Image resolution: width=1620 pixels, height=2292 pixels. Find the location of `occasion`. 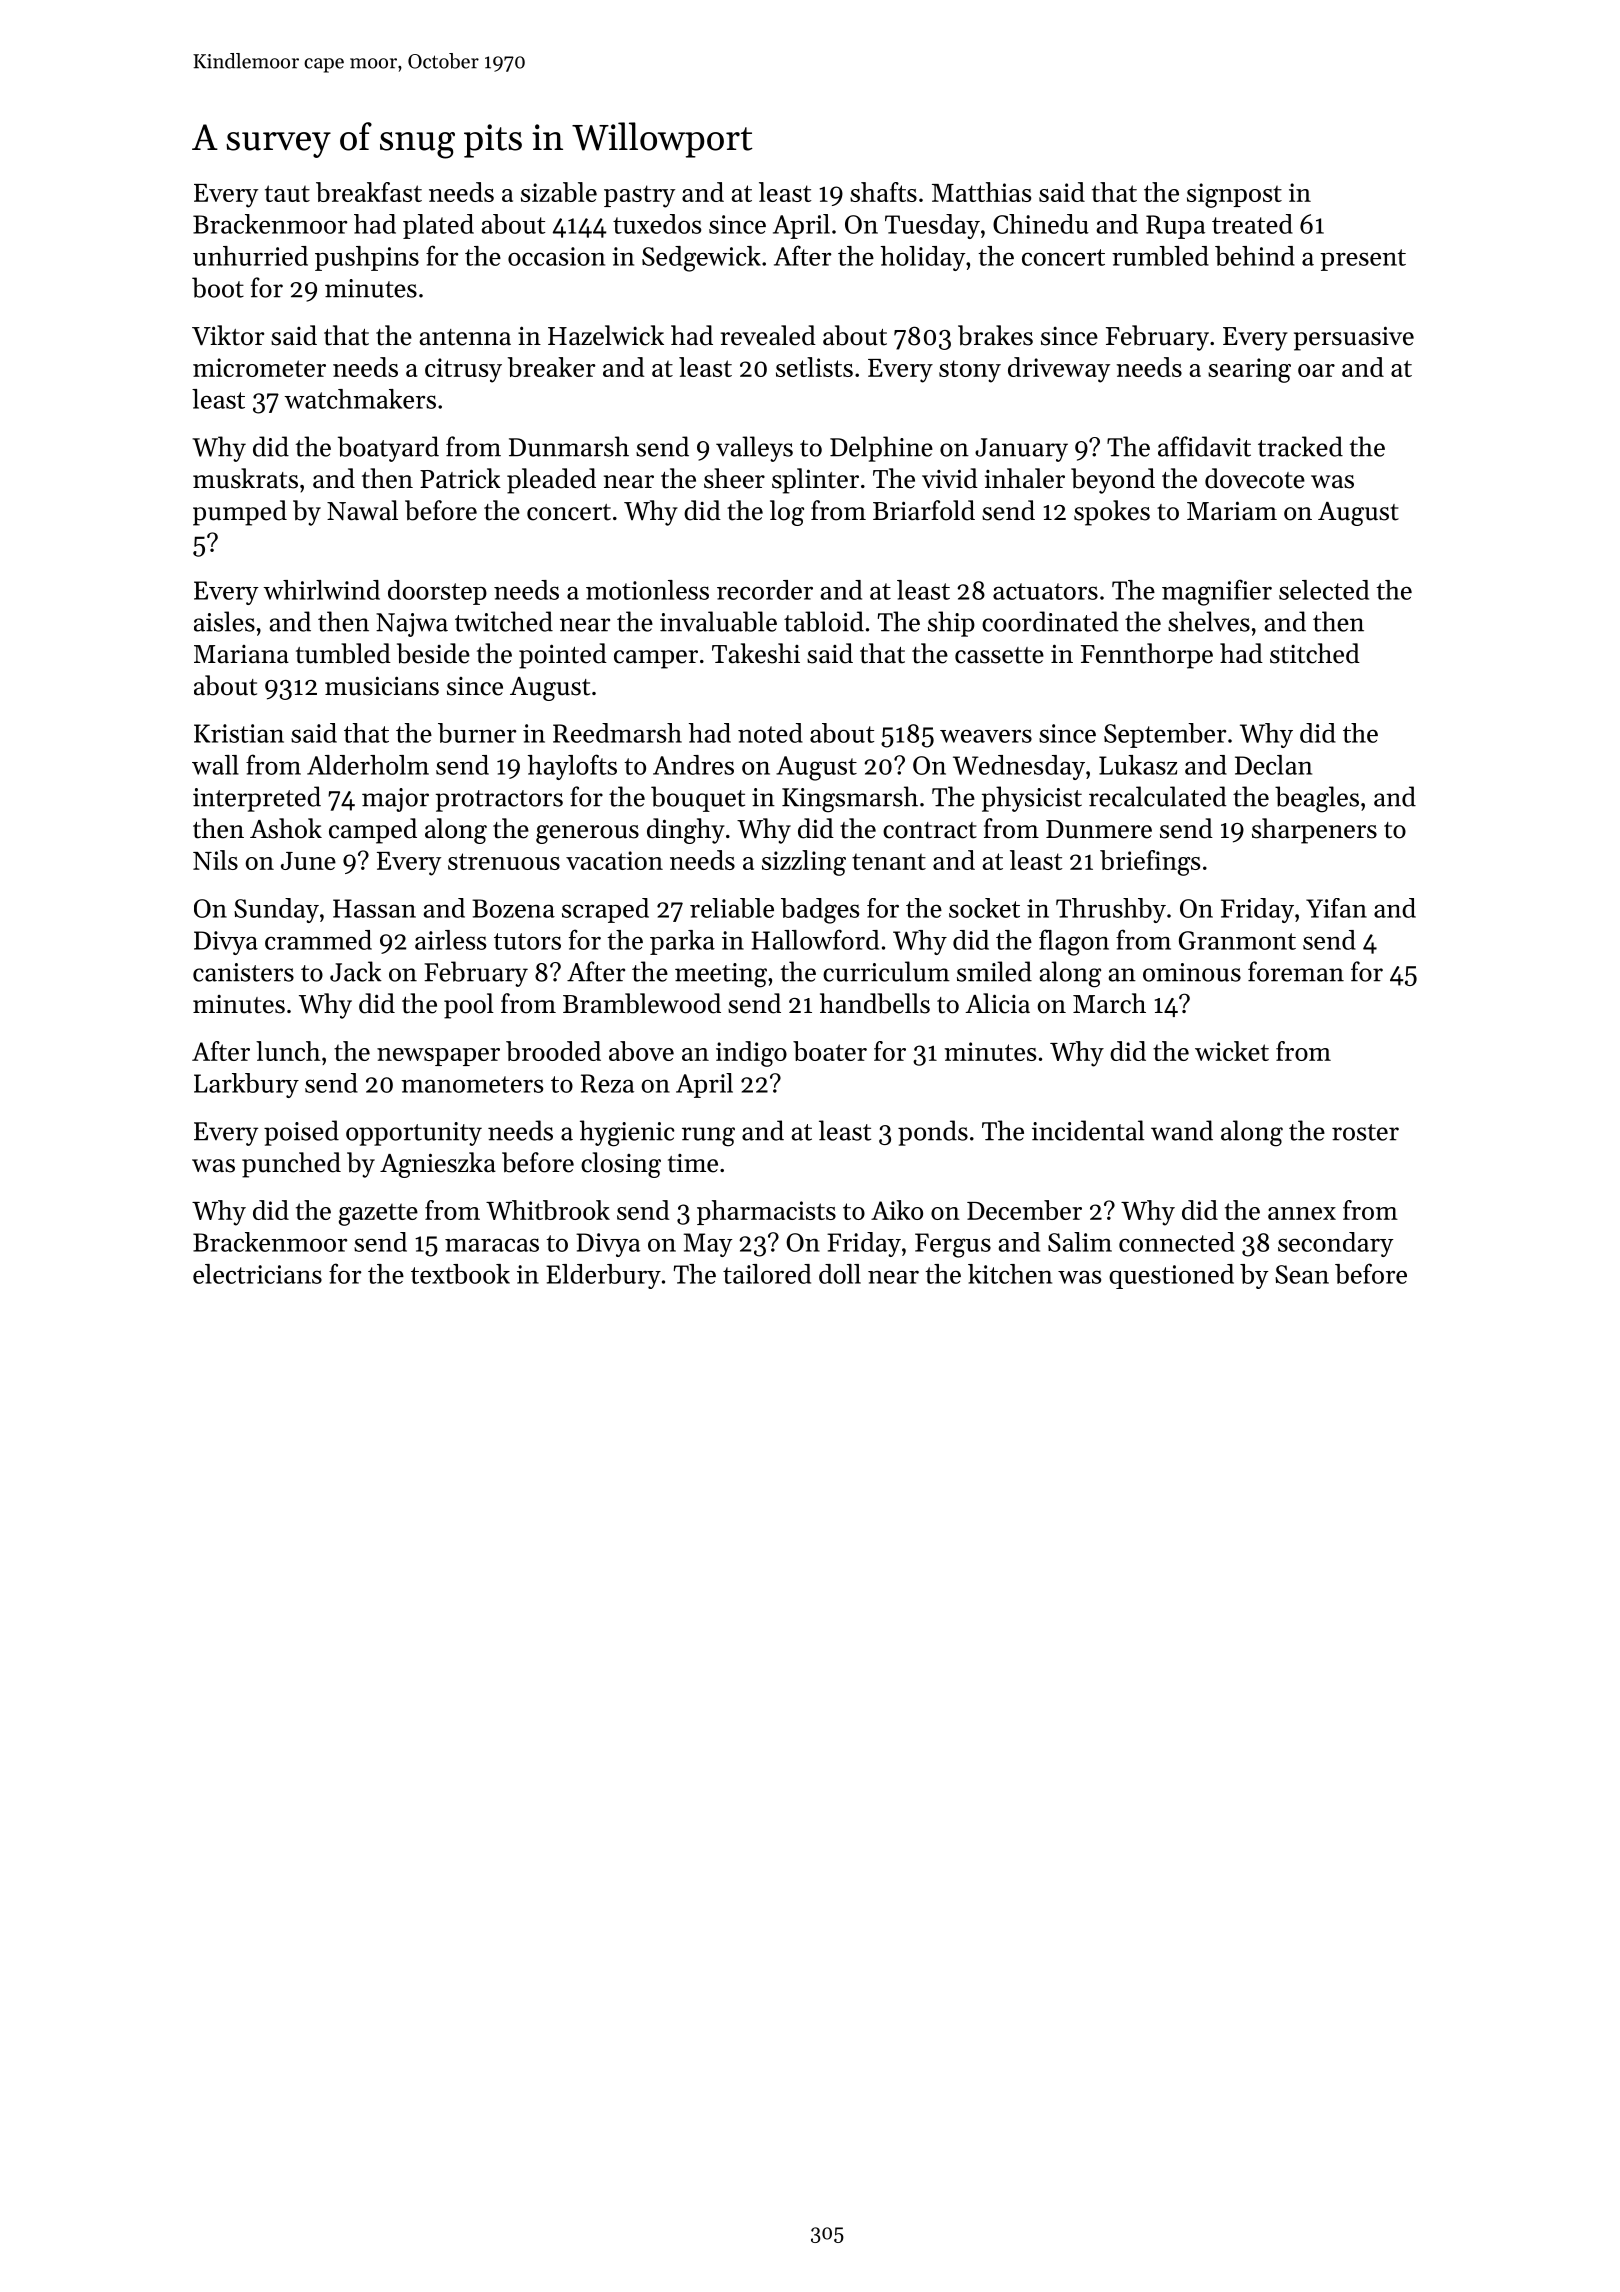

occasion is located at coordinates (556, 256).
